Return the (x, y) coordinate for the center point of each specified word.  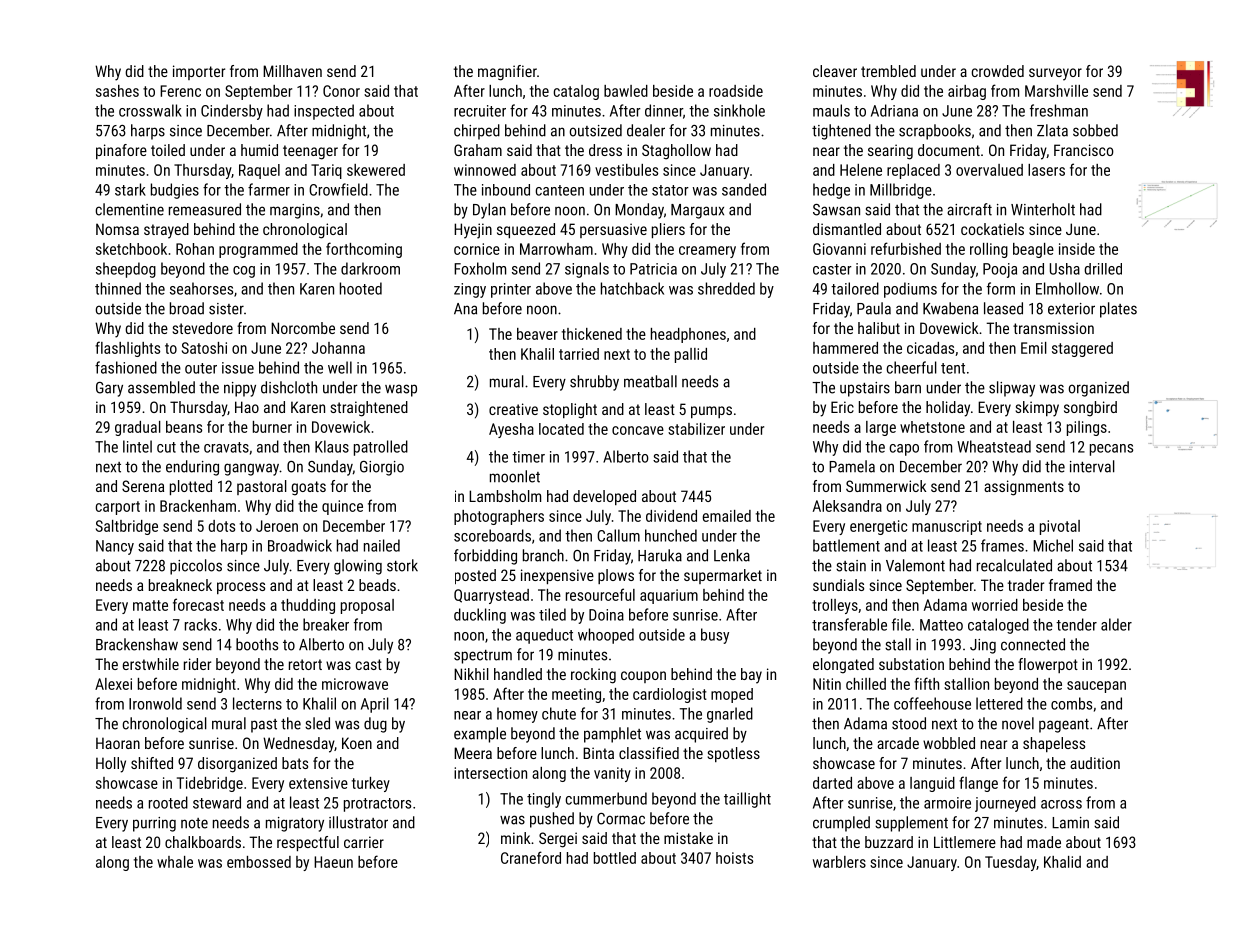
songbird (1090, 409)
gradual (138, 428)
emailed (727, 516)
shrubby (594, 383)
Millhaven (292, 71)
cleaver (835, 71)
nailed (382, 545)
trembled (888, 71)
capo (904, 450)
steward (217, 802)
